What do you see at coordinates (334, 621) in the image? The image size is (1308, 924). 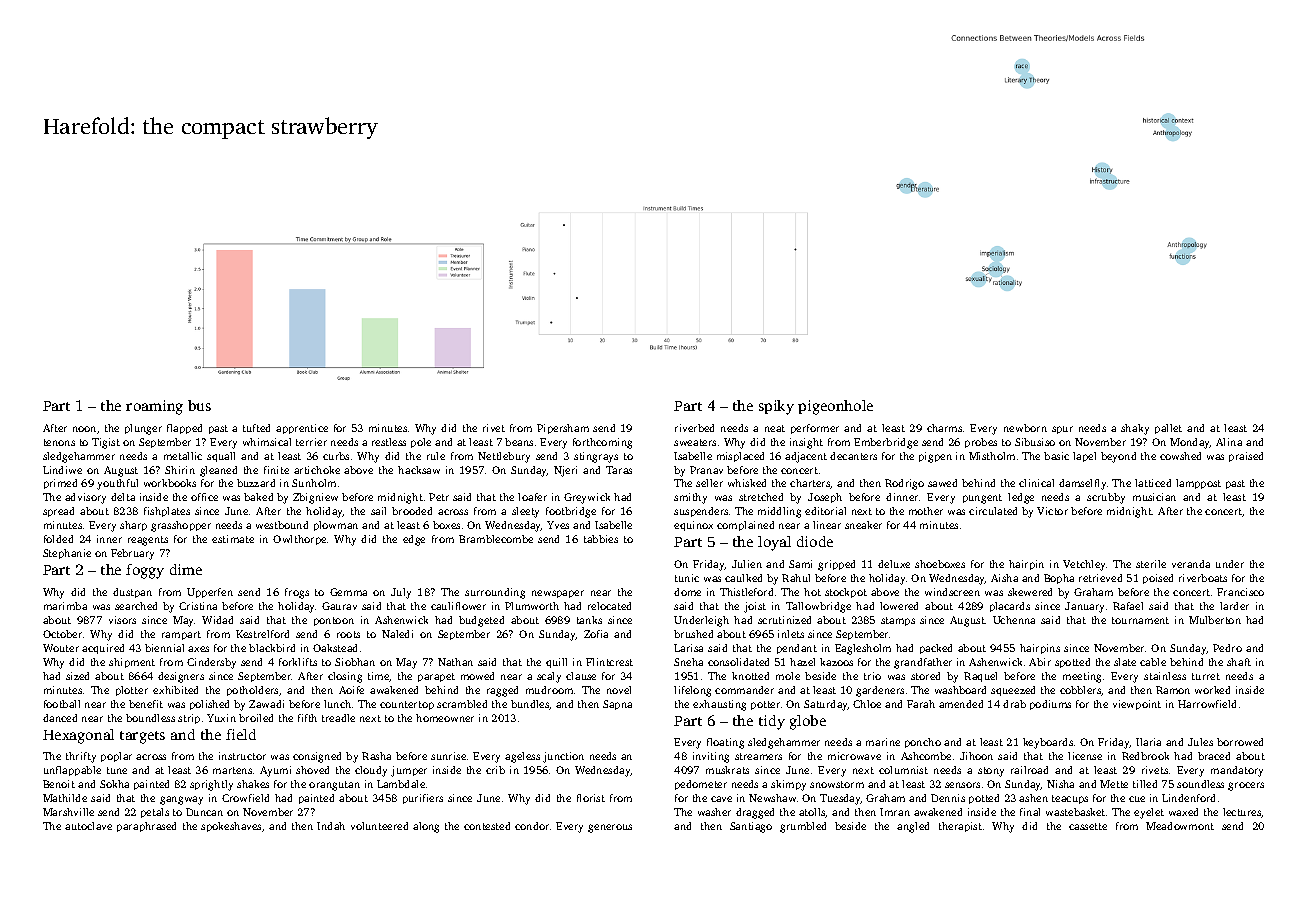 I see `pontoon` at bounding box center [334, 621].
